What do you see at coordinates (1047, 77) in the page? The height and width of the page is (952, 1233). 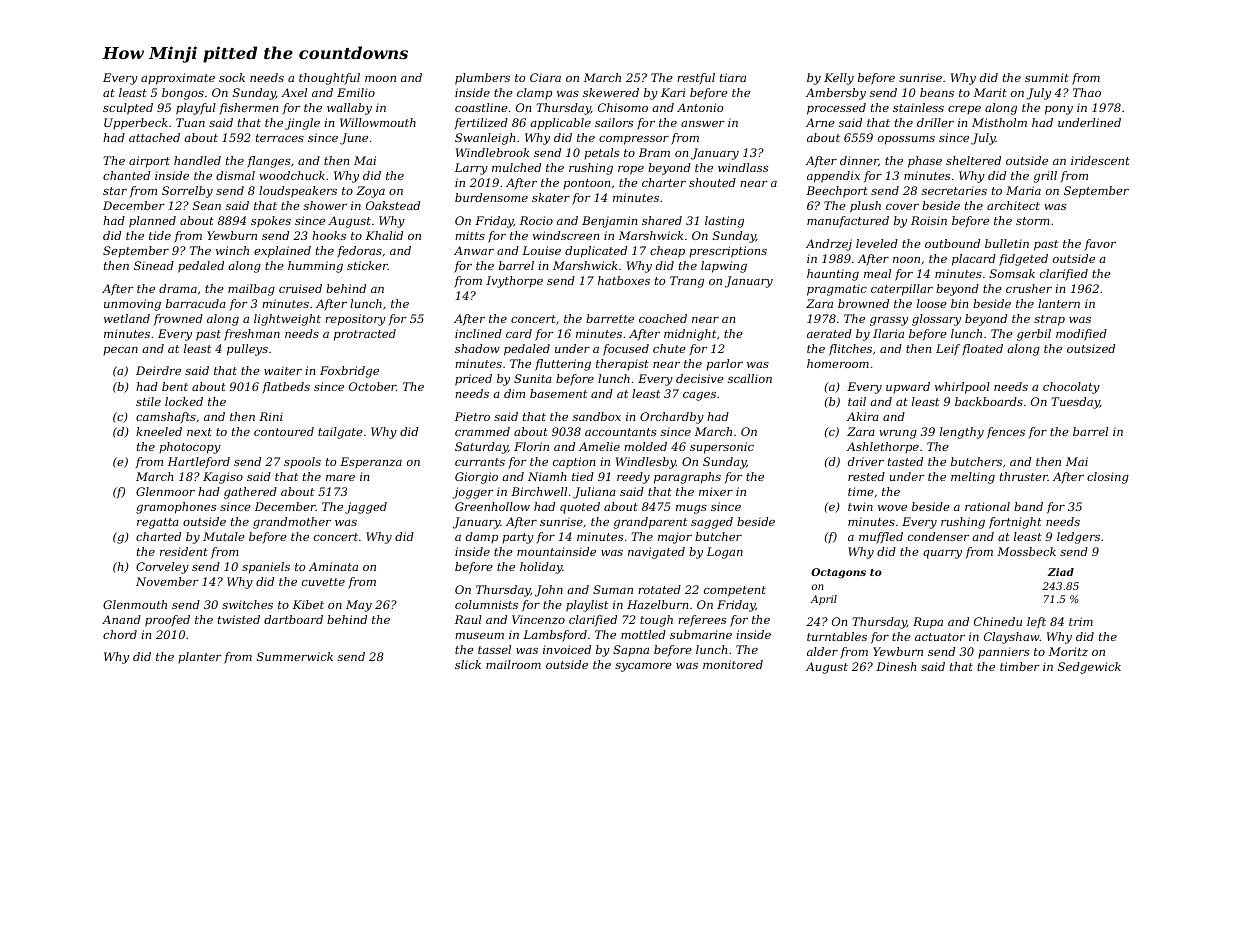 I see `summit` at bounding box center [1047, 77].
